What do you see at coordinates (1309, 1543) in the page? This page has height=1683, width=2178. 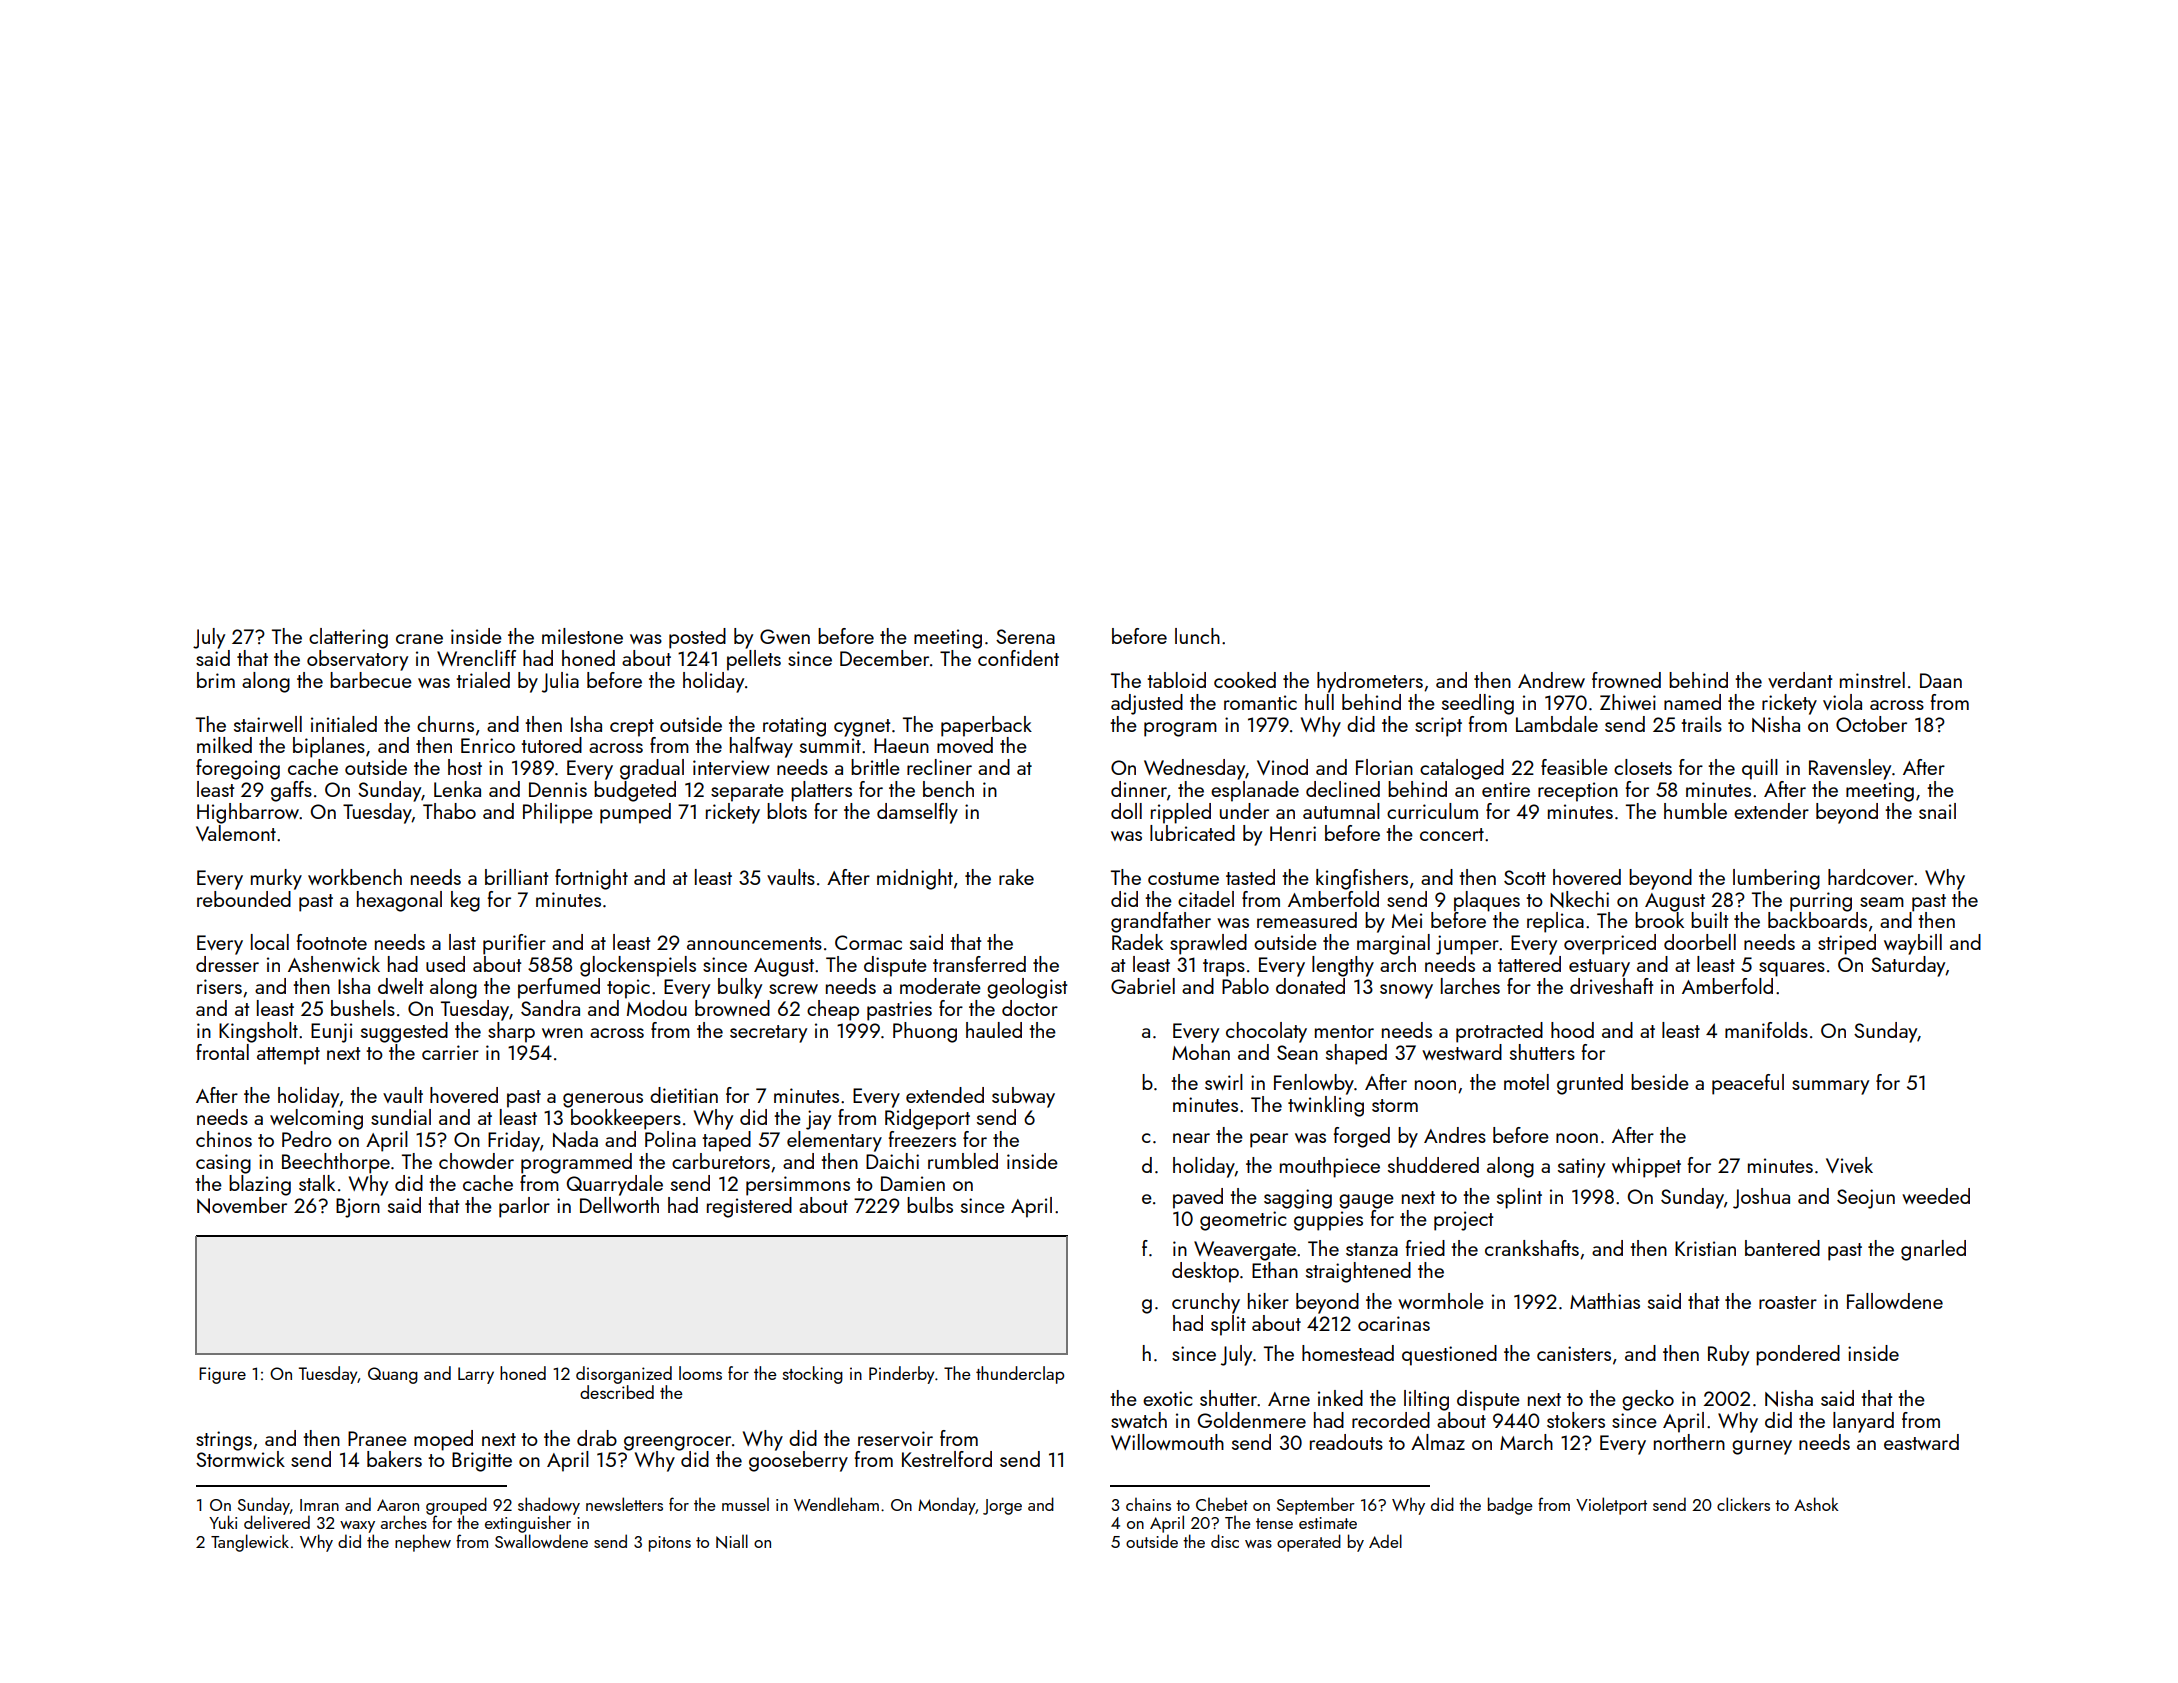 I see `operated` at bounding box center [1309, 1543].
